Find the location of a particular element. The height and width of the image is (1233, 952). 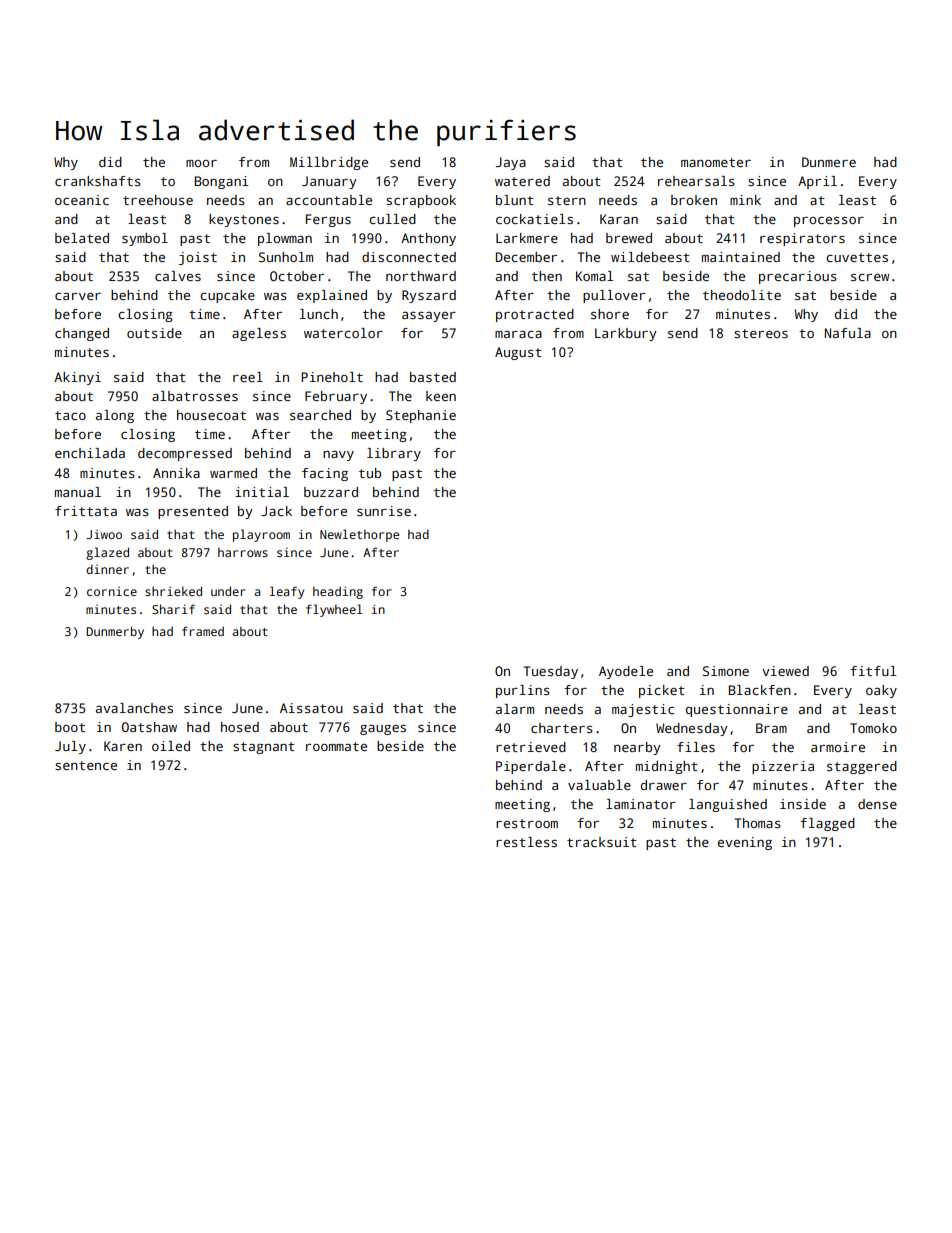

manual is located at coordinates (78, 492).
